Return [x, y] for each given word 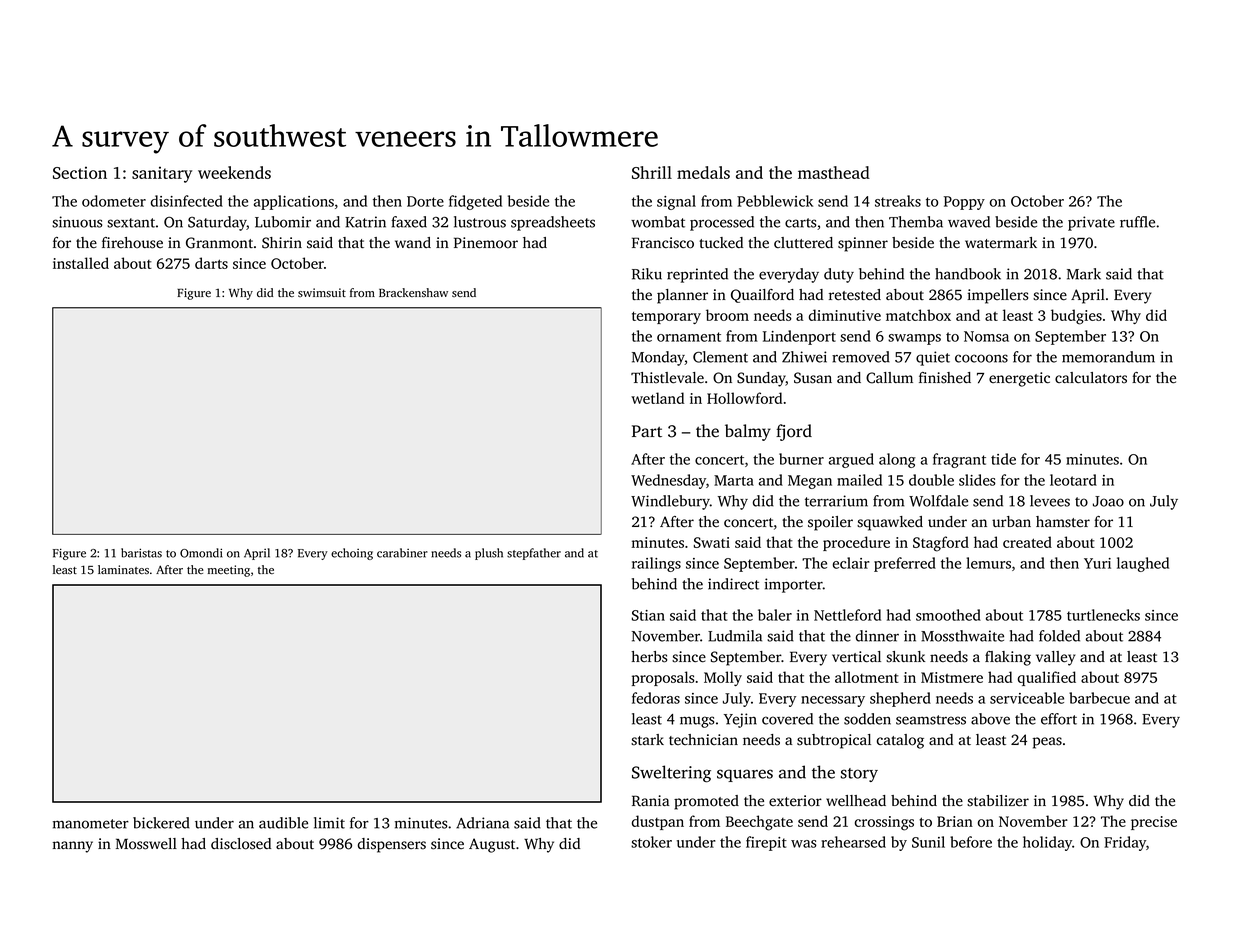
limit [329, 823]
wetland [657, 398]
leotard [1073, 480]
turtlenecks [1103, 615]
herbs [649, 657]
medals [703, 172]
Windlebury [670, 502]
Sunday [761, 379]
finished [945, 378]
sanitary [162, 174]
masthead [834, 172]
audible [283, 823]
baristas [141, 553]
